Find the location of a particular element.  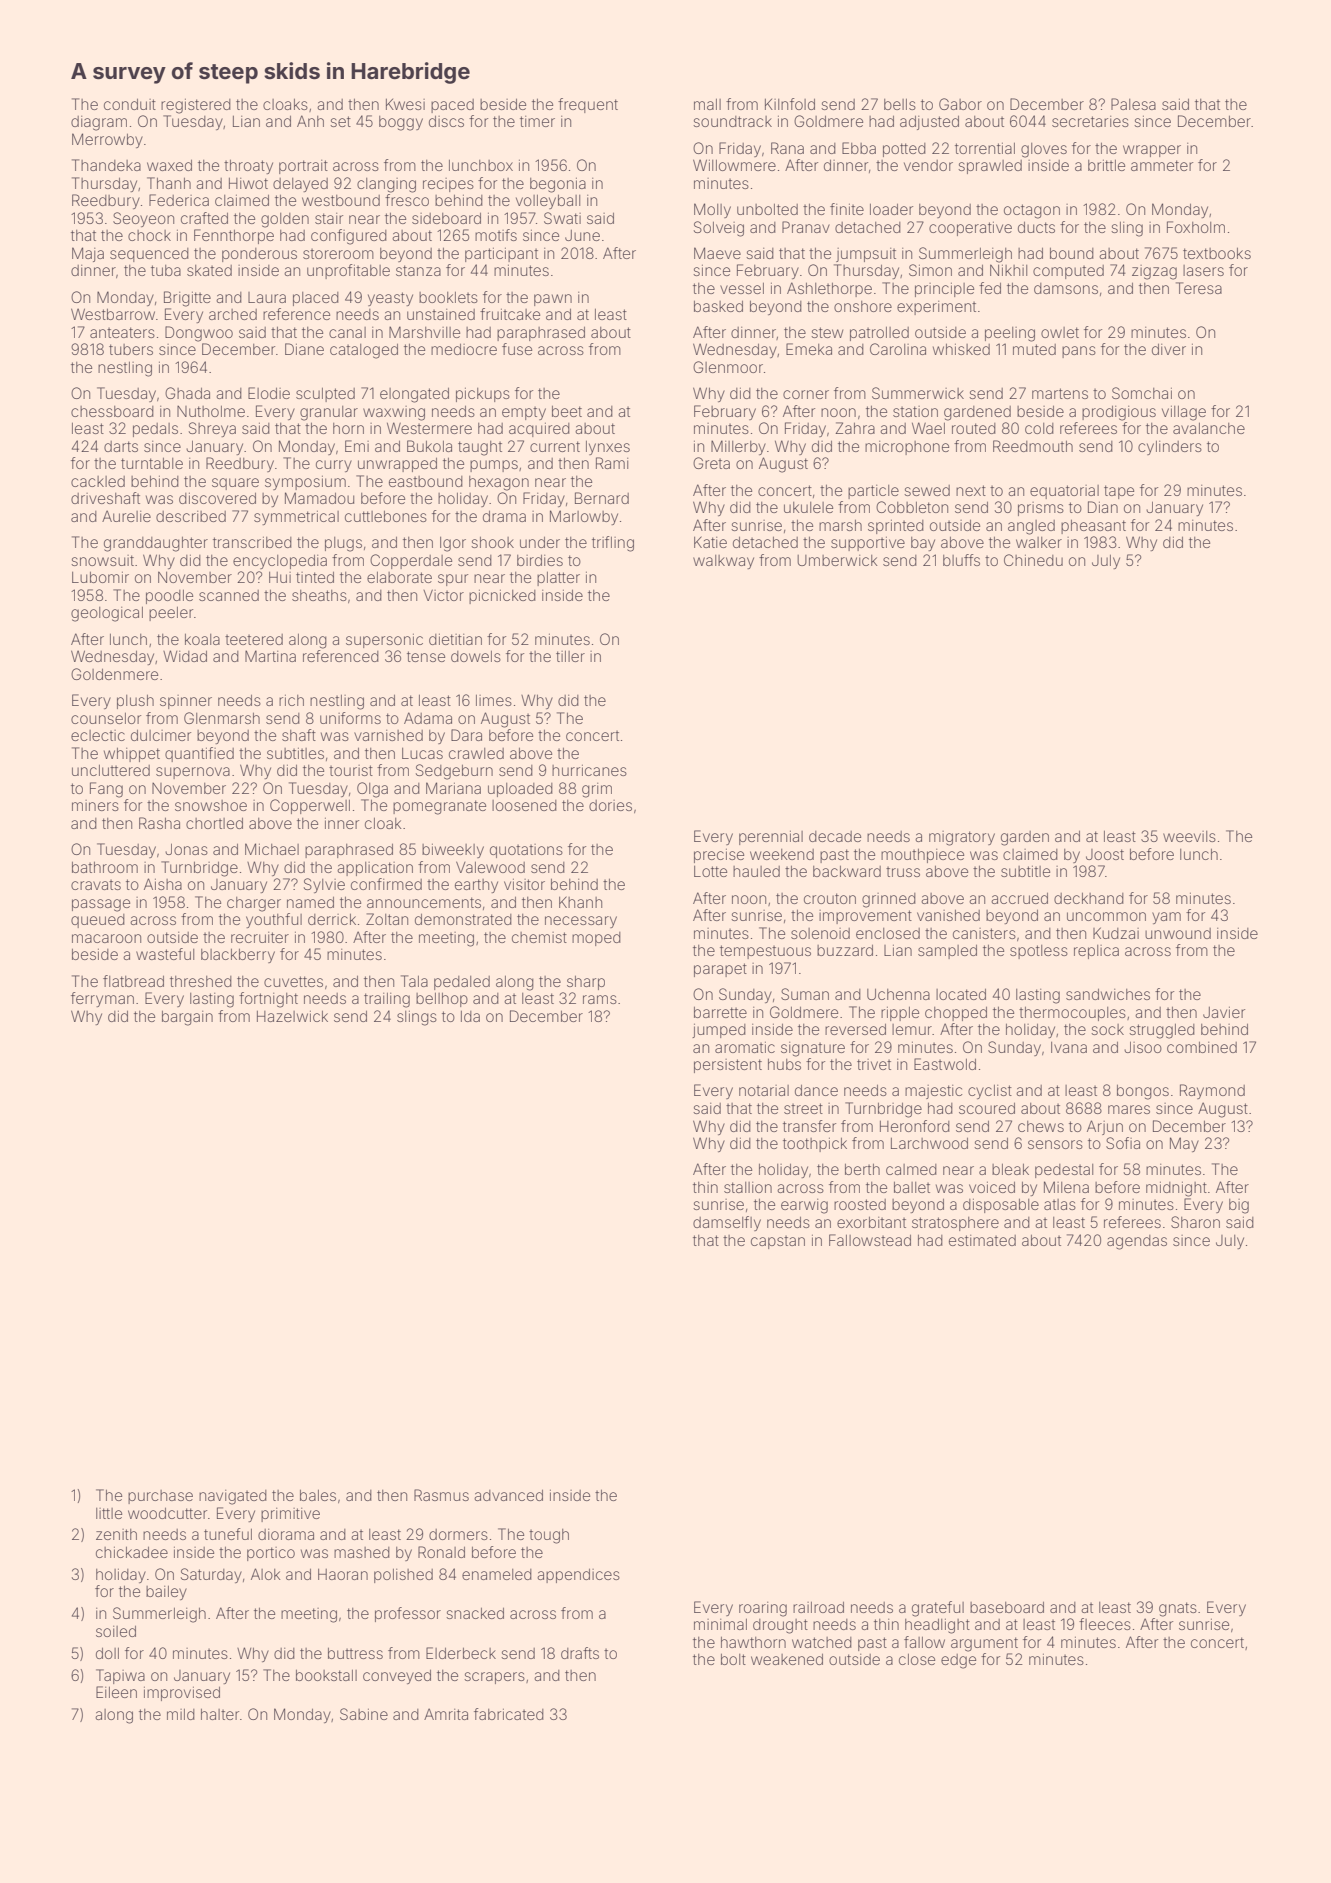

fabricated is located at coordinates (509, 1714).
